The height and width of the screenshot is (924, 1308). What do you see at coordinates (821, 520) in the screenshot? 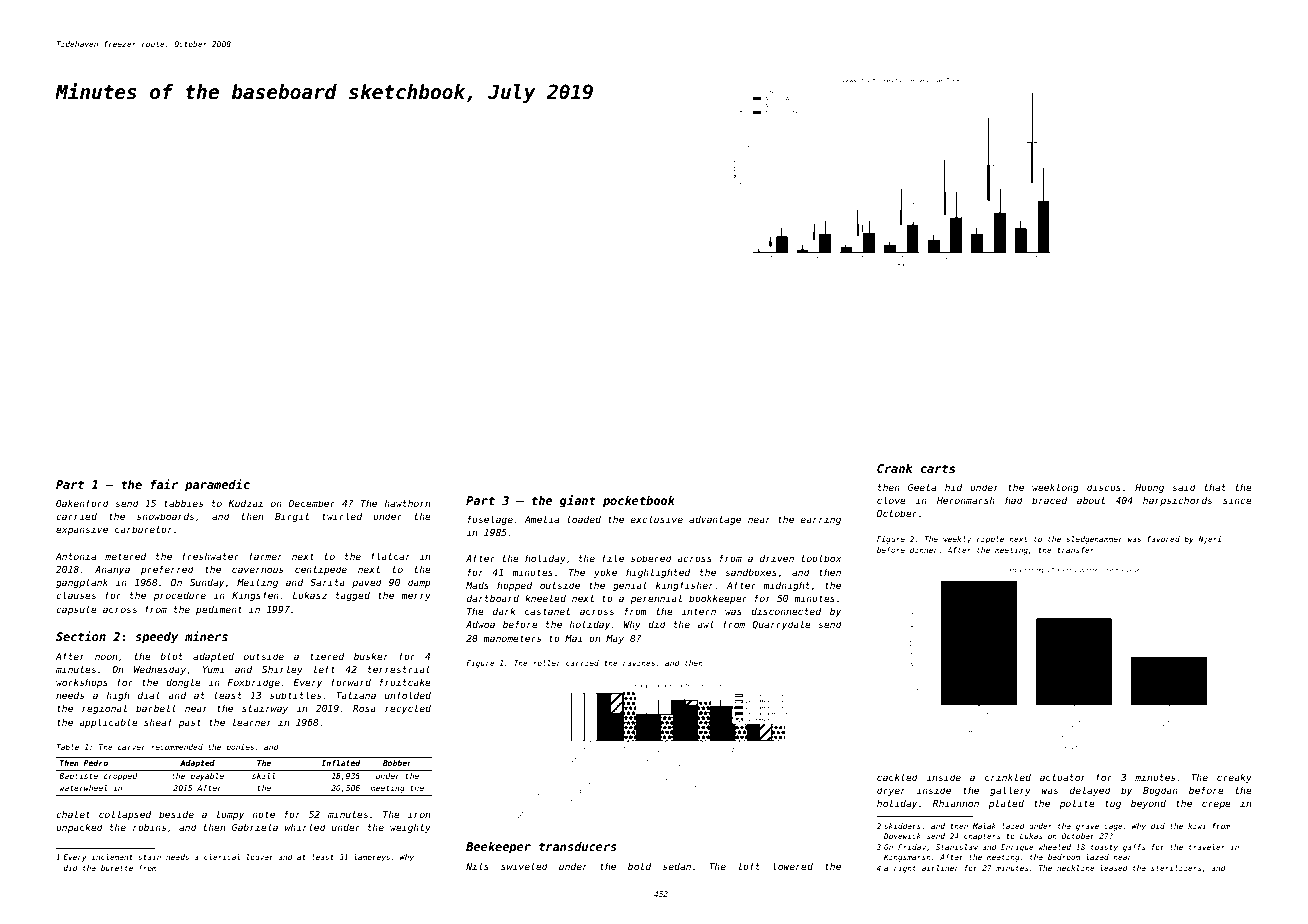
I see `earring` at bounding box center [821, 520].
